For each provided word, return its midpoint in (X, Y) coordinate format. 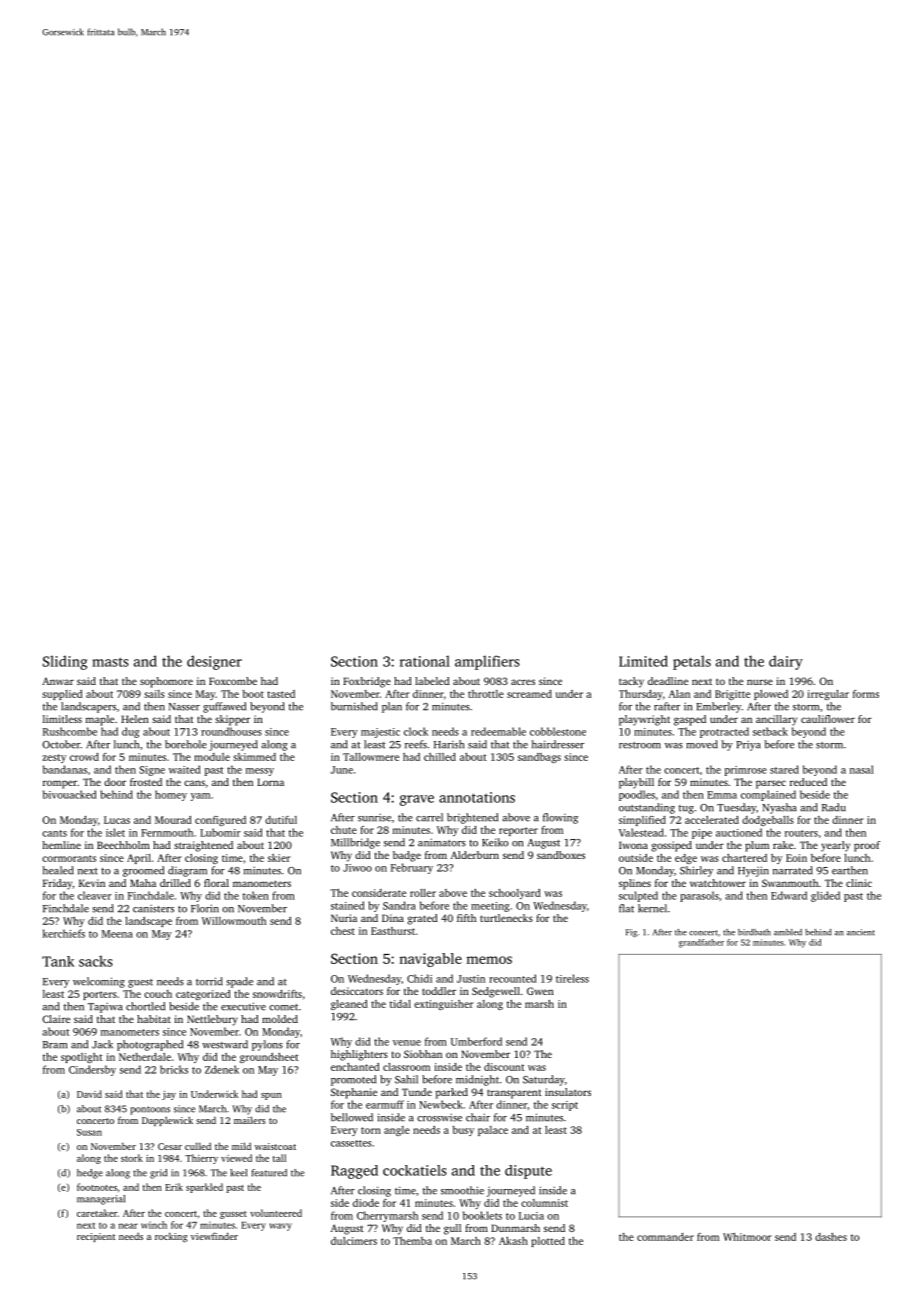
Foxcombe (233, 681)
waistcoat (275, 1146)
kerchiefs (64, 933)
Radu (834, 807)
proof (867, 846)
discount (504, 1067)
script (565, 1106)
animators (442, 842)
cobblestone (558, 731)
